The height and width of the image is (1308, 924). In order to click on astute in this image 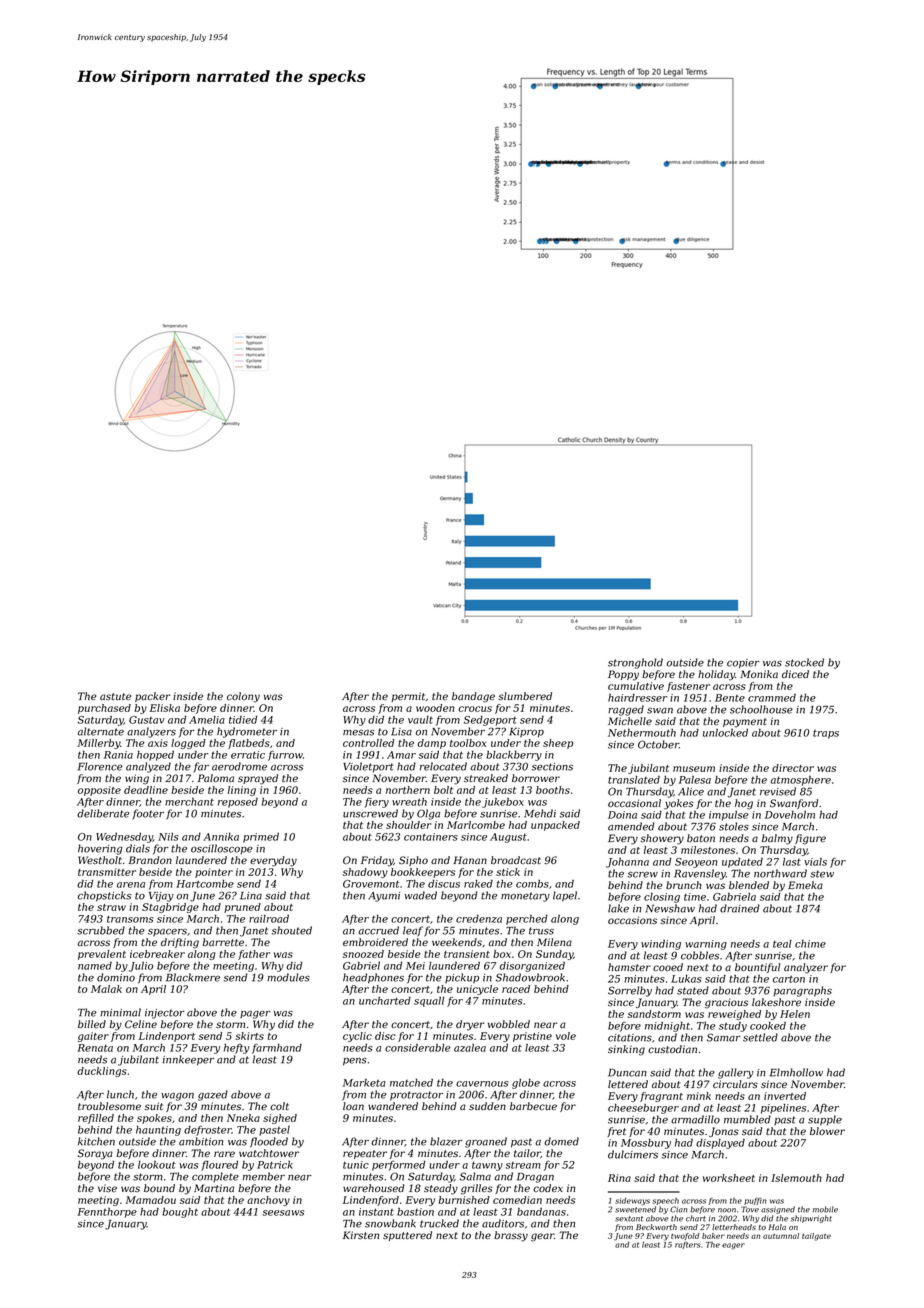, I will do `click(115, 696)`.
